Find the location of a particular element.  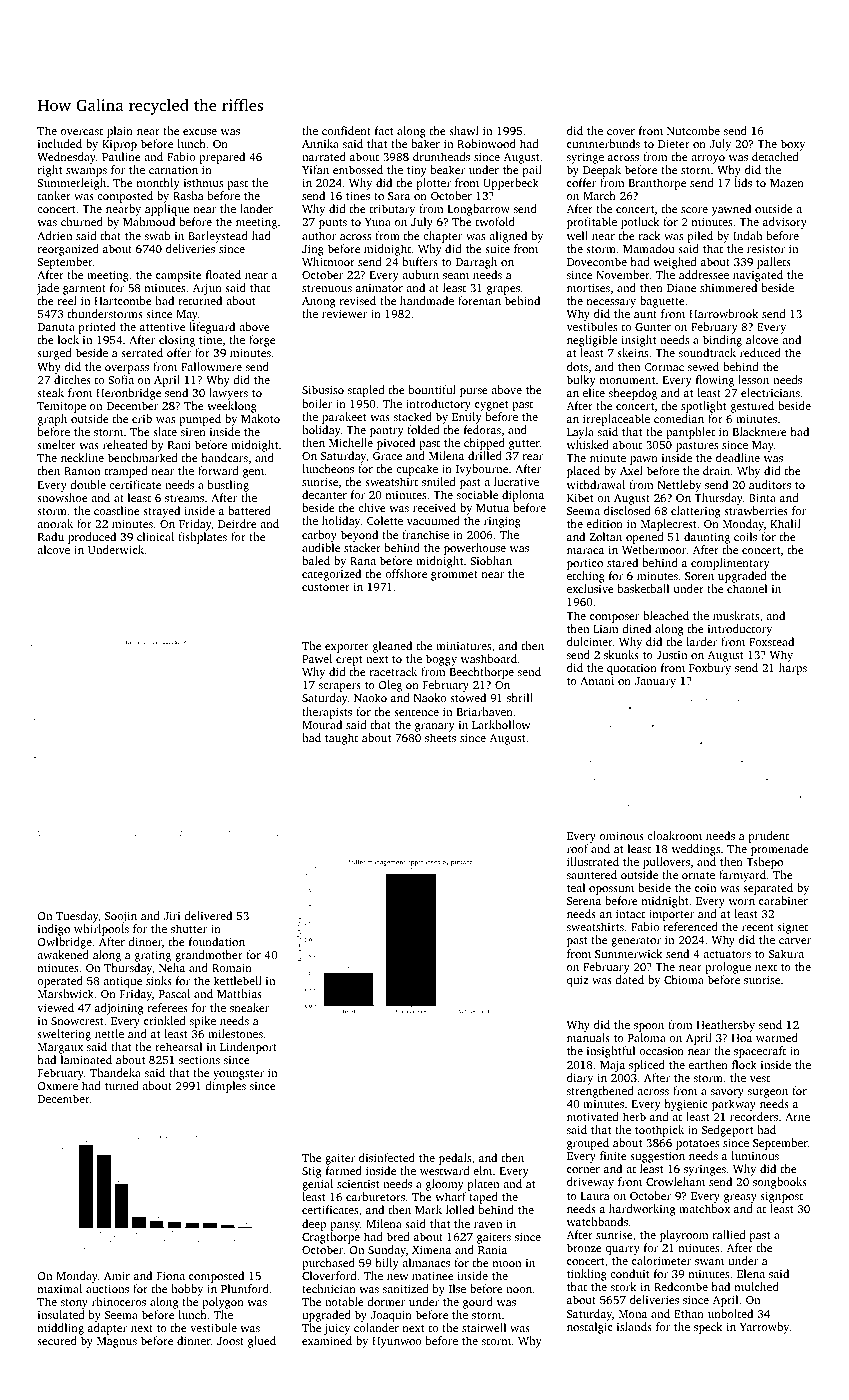

Radu is located at coordinates (51, 536).
